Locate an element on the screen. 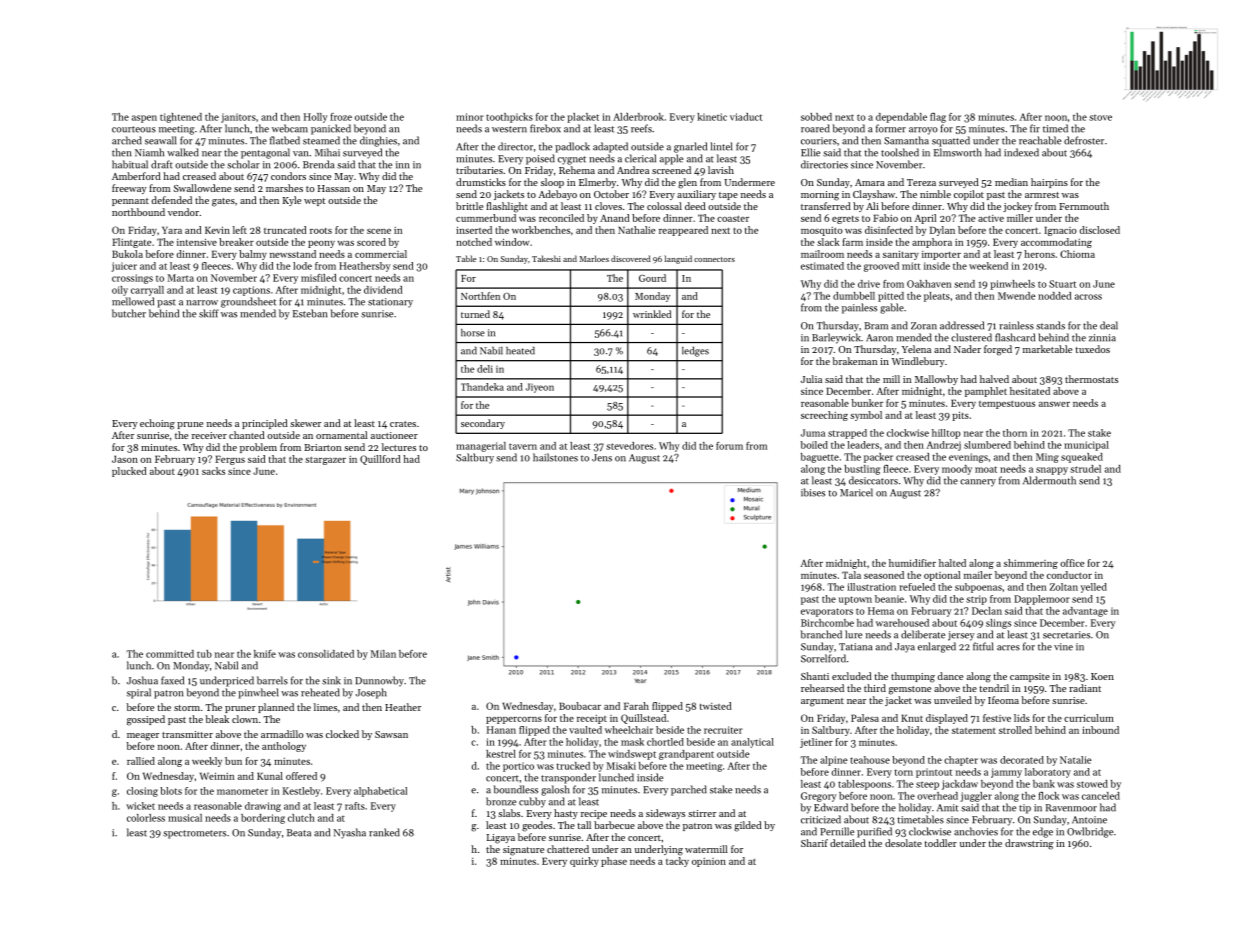 This screenshot has width=1233, height=952. curriculum is located at coordinates (1089, 718).
